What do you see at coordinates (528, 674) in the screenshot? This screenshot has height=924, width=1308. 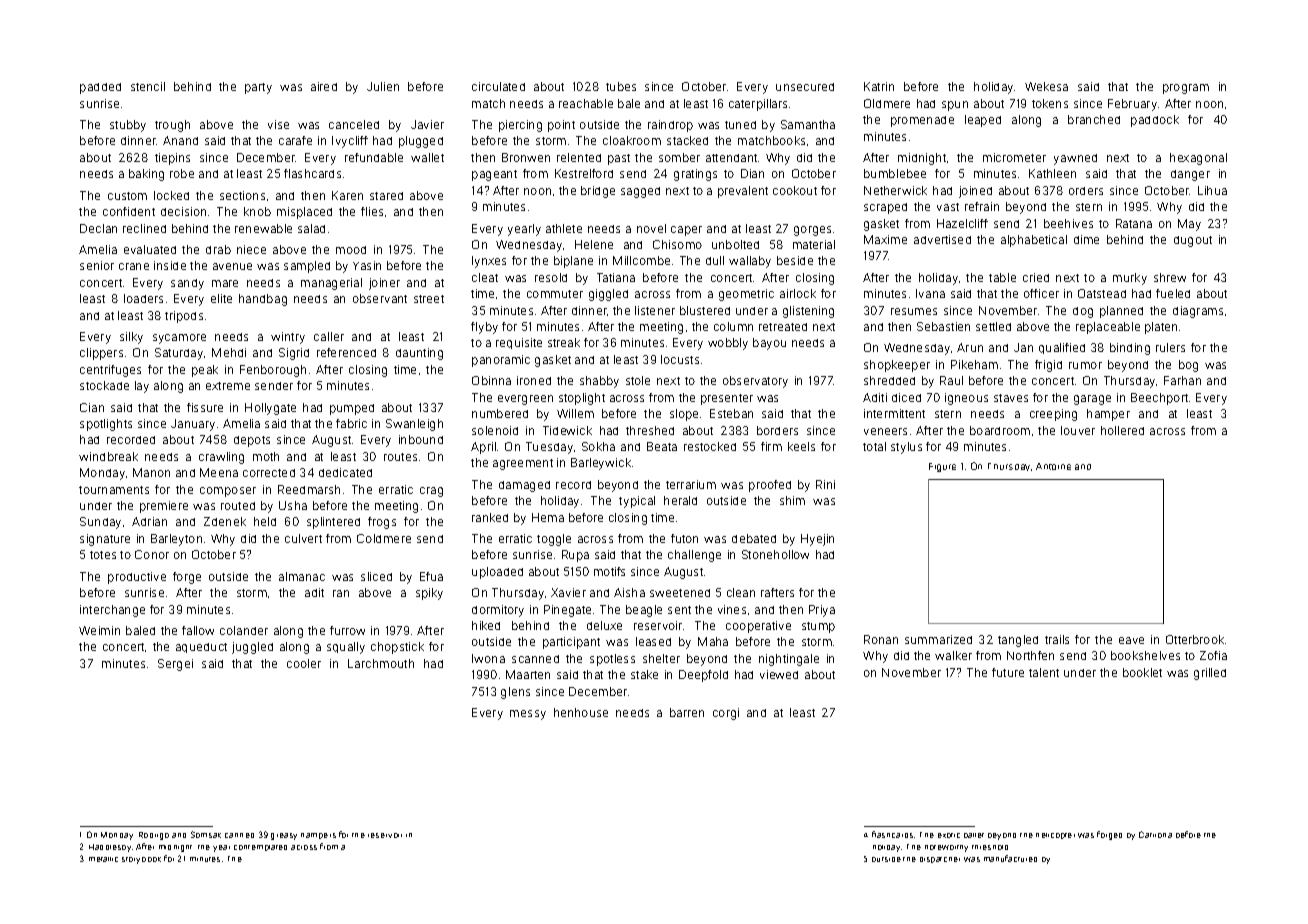 I see `Maarten` at bounding box center [528, 674].
